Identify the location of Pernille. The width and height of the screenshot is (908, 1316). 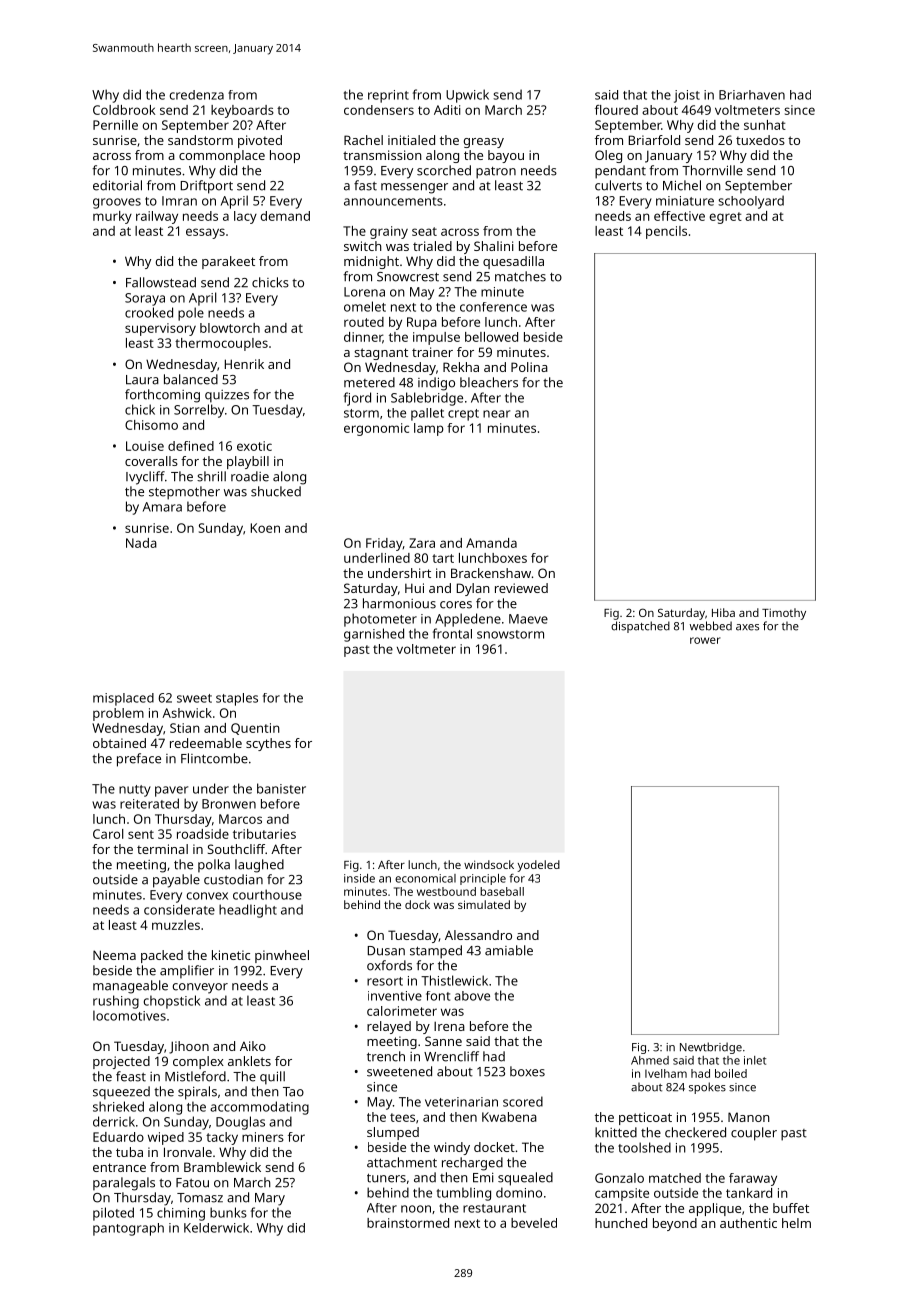
(115, 125).
